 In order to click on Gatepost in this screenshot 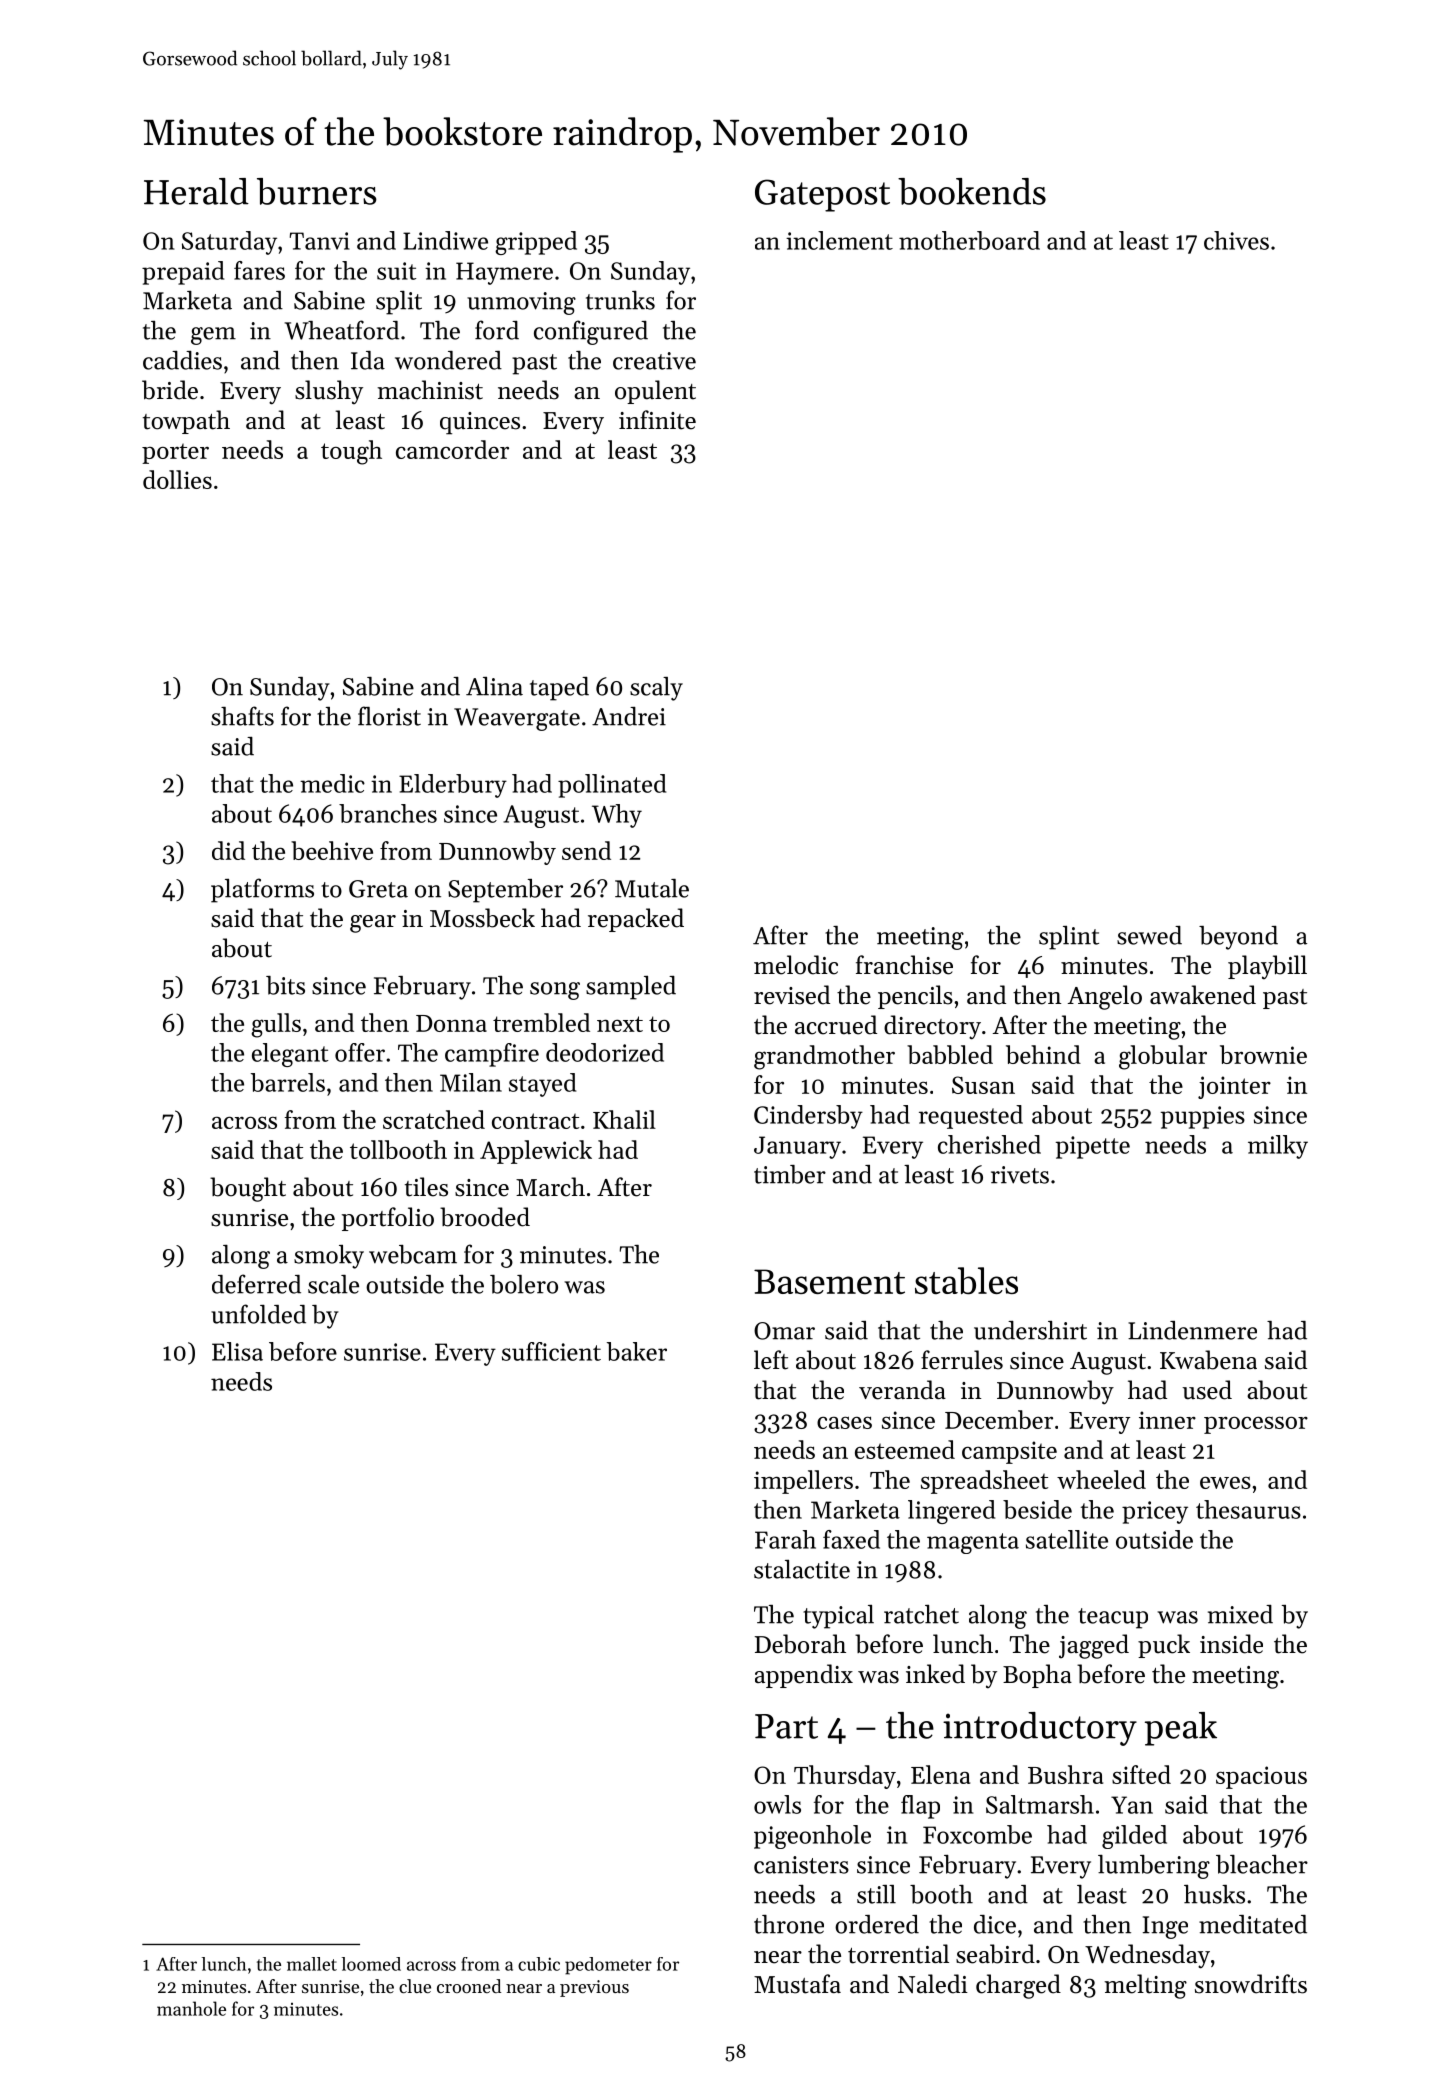, I will do `click(822, 195)`.
